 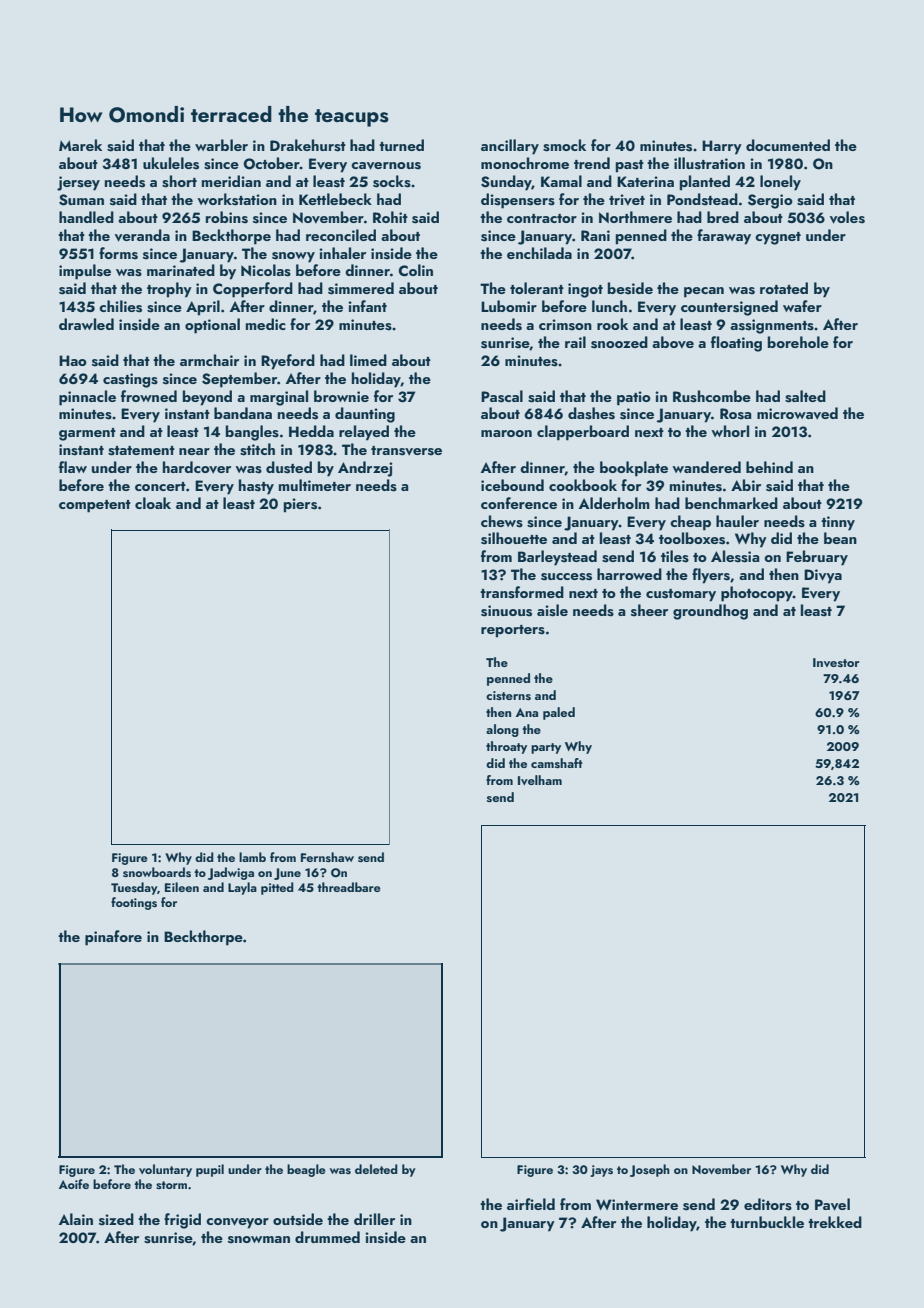 What do you see at coordinates (690, 523) in the screenshot?
I see `cheap` at bounding box center [690, 523].
